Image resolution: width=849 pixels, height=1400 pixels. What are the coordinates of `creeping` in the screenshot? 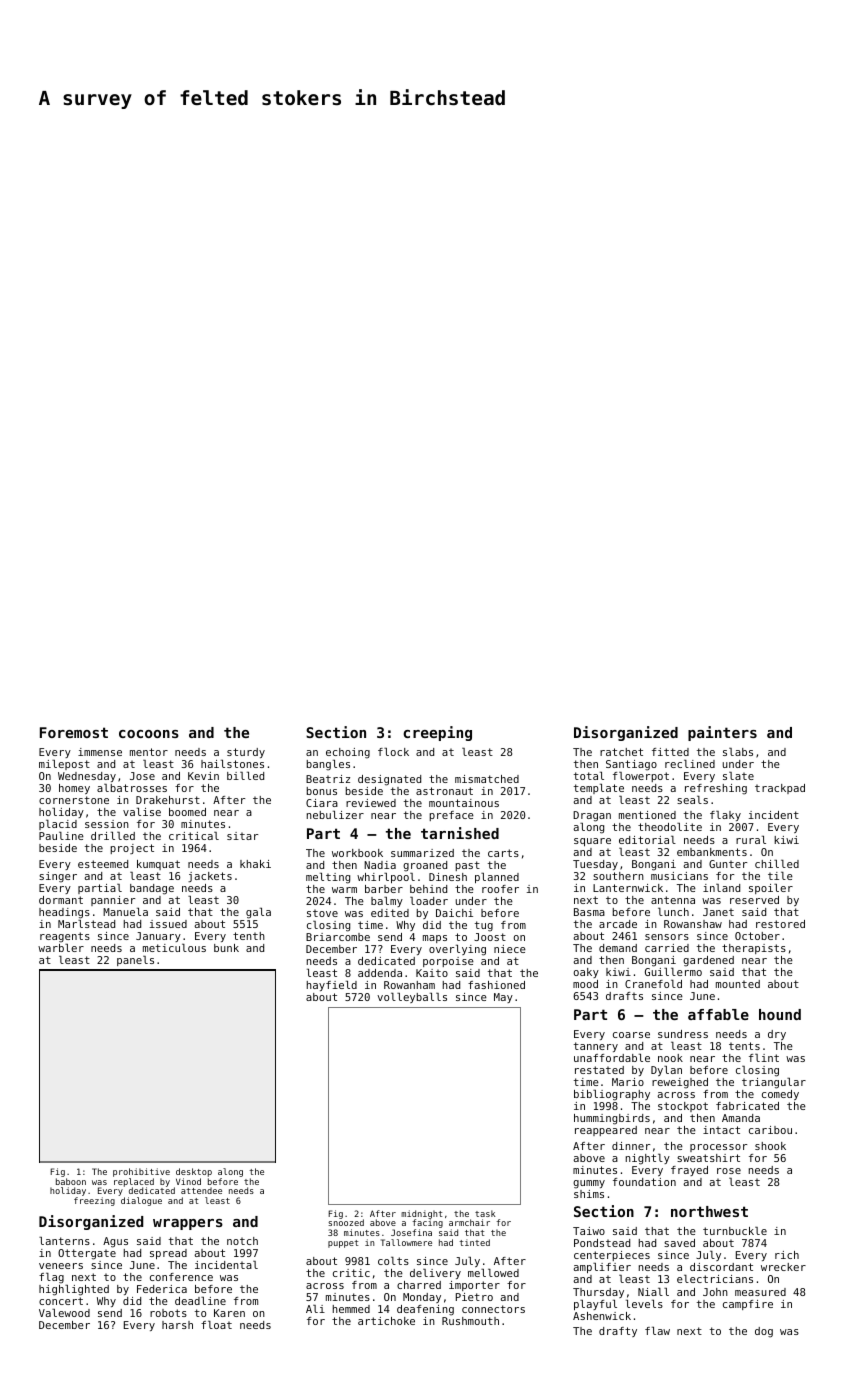 It's located at (437, 733).
